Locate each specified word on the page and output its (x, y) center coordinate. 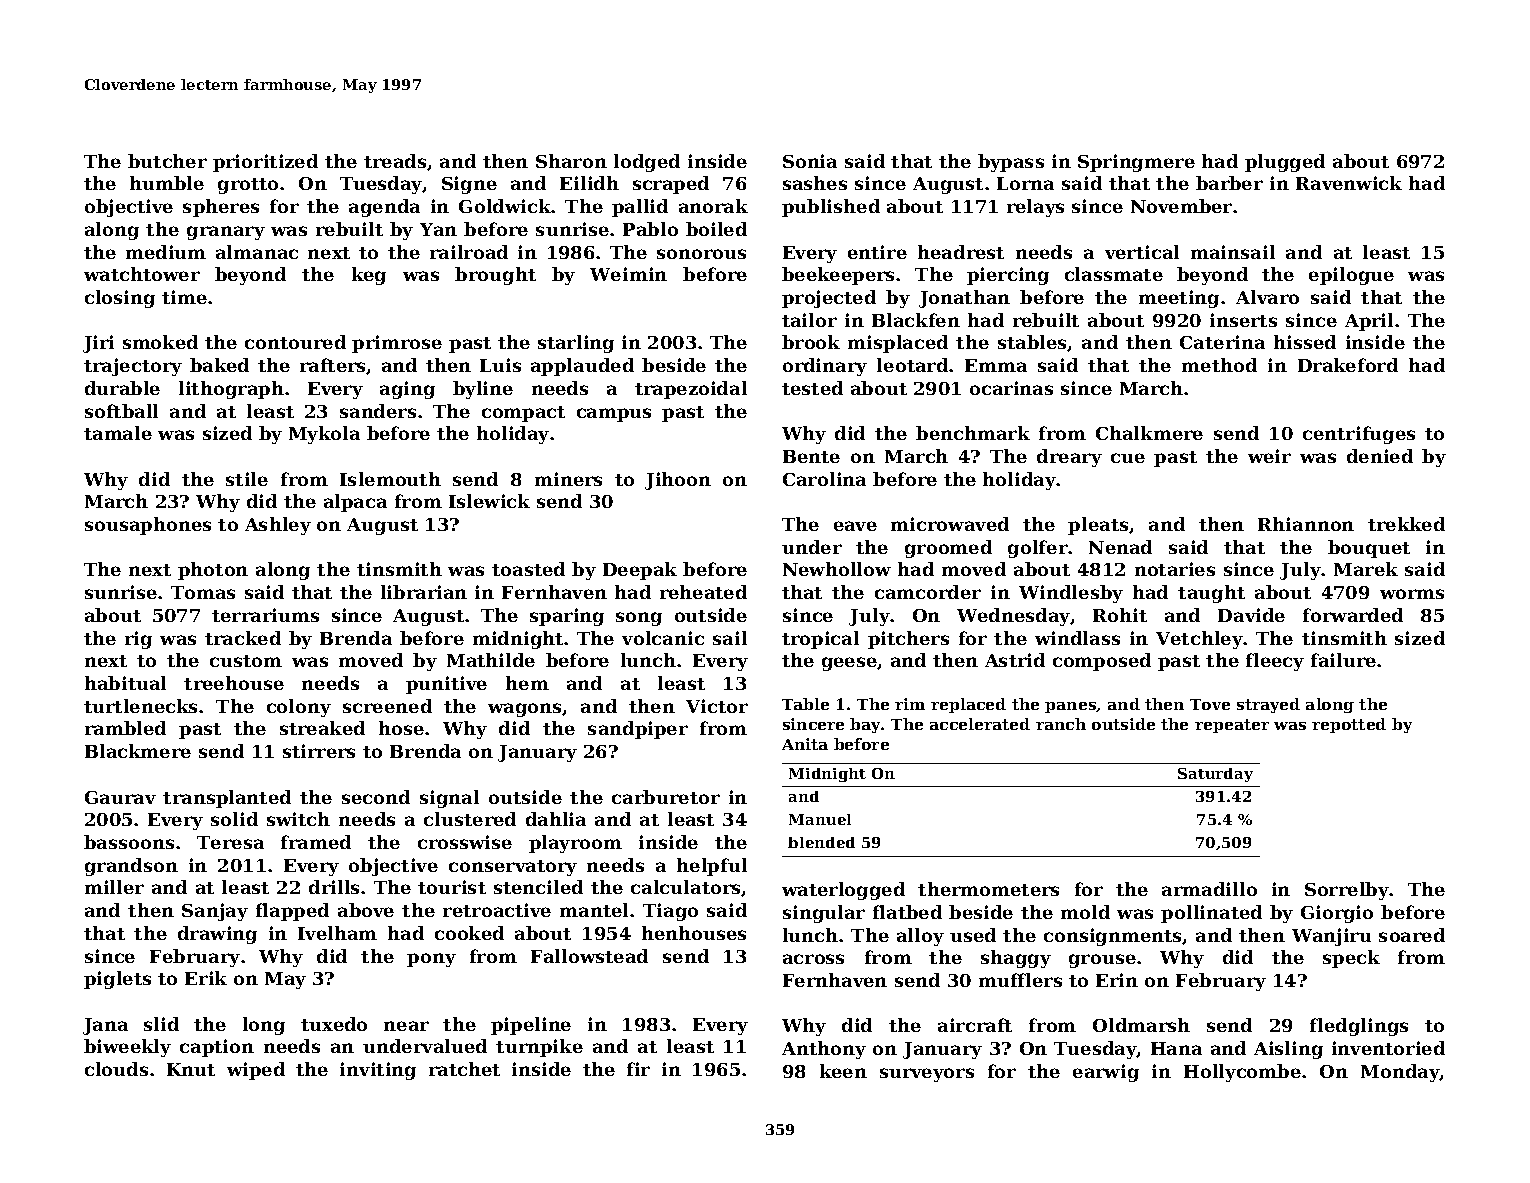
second (376, 797)
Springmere (1136, 163)
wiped (256, 1071)
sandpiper (638, 730)
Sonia (810, 161)
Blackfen (916, 320)
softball (121, 411)
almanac (257, 252)
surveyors (927, 1075)
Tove (1210, 704)
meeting (1179, 299)
